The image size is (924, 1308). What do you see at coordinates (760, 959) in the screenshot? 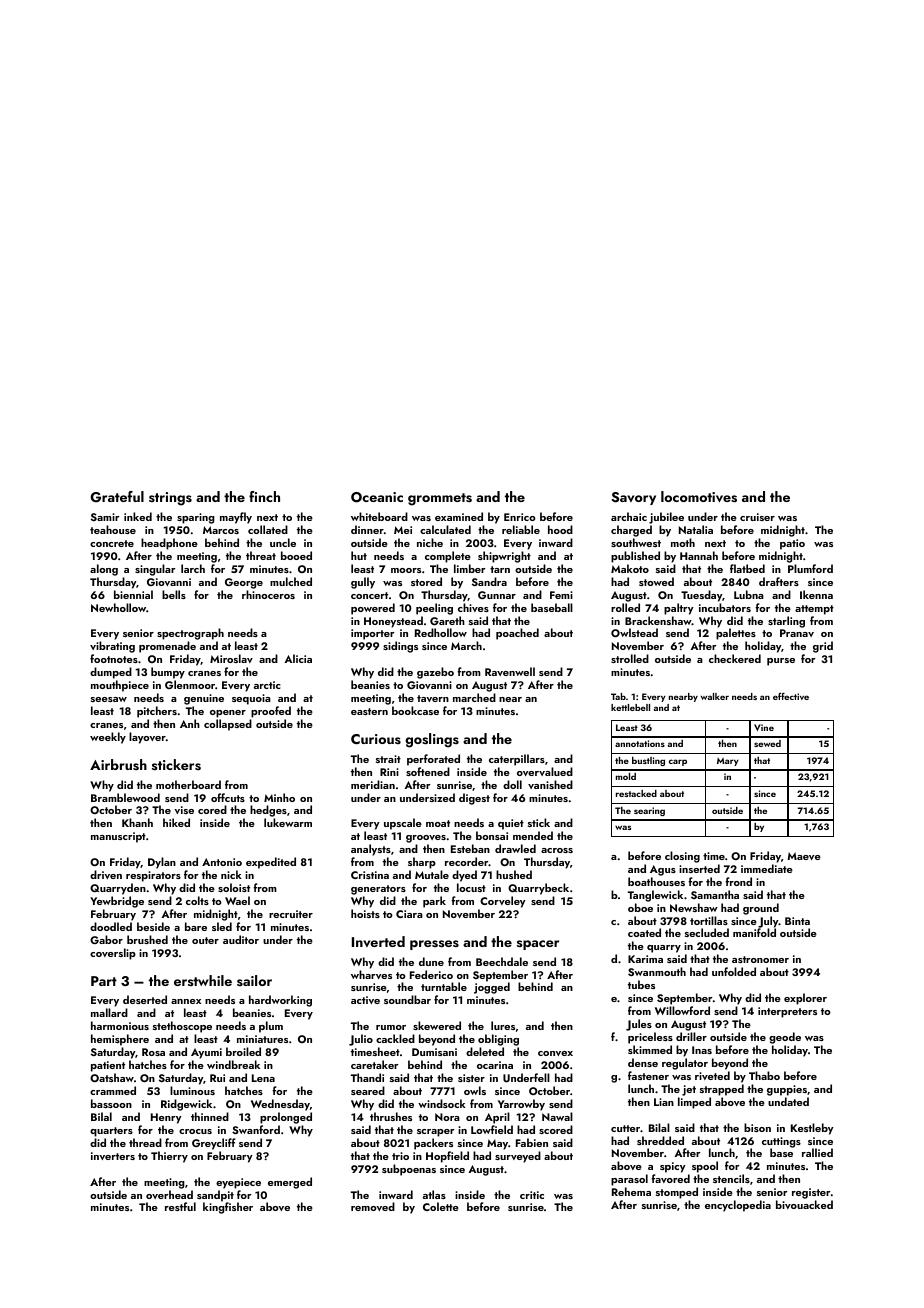
I see `astronomer` at bounding box center [760, 959].
